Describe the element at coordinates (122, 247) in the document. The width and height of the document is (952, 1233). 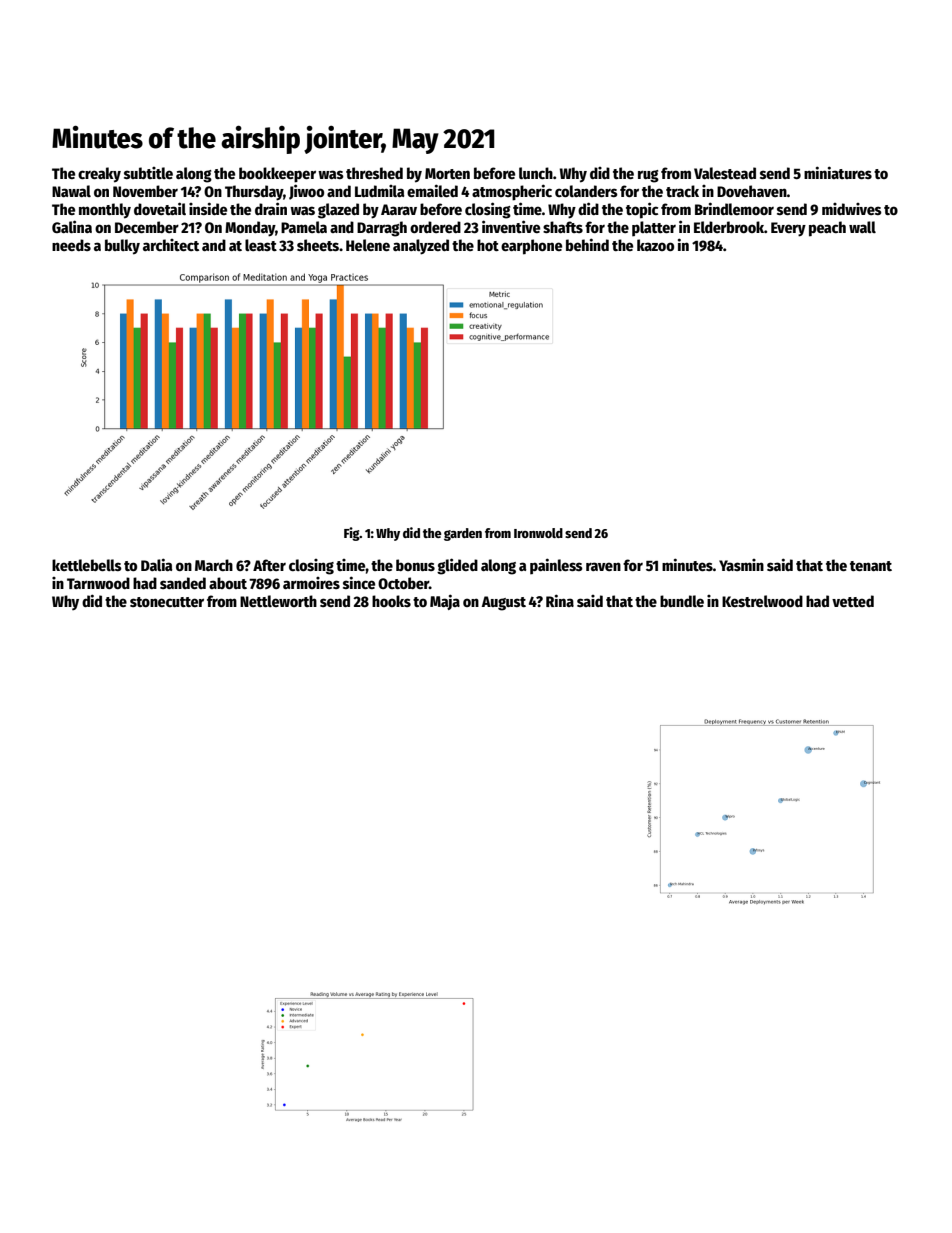
I see `bulky` at that location.
